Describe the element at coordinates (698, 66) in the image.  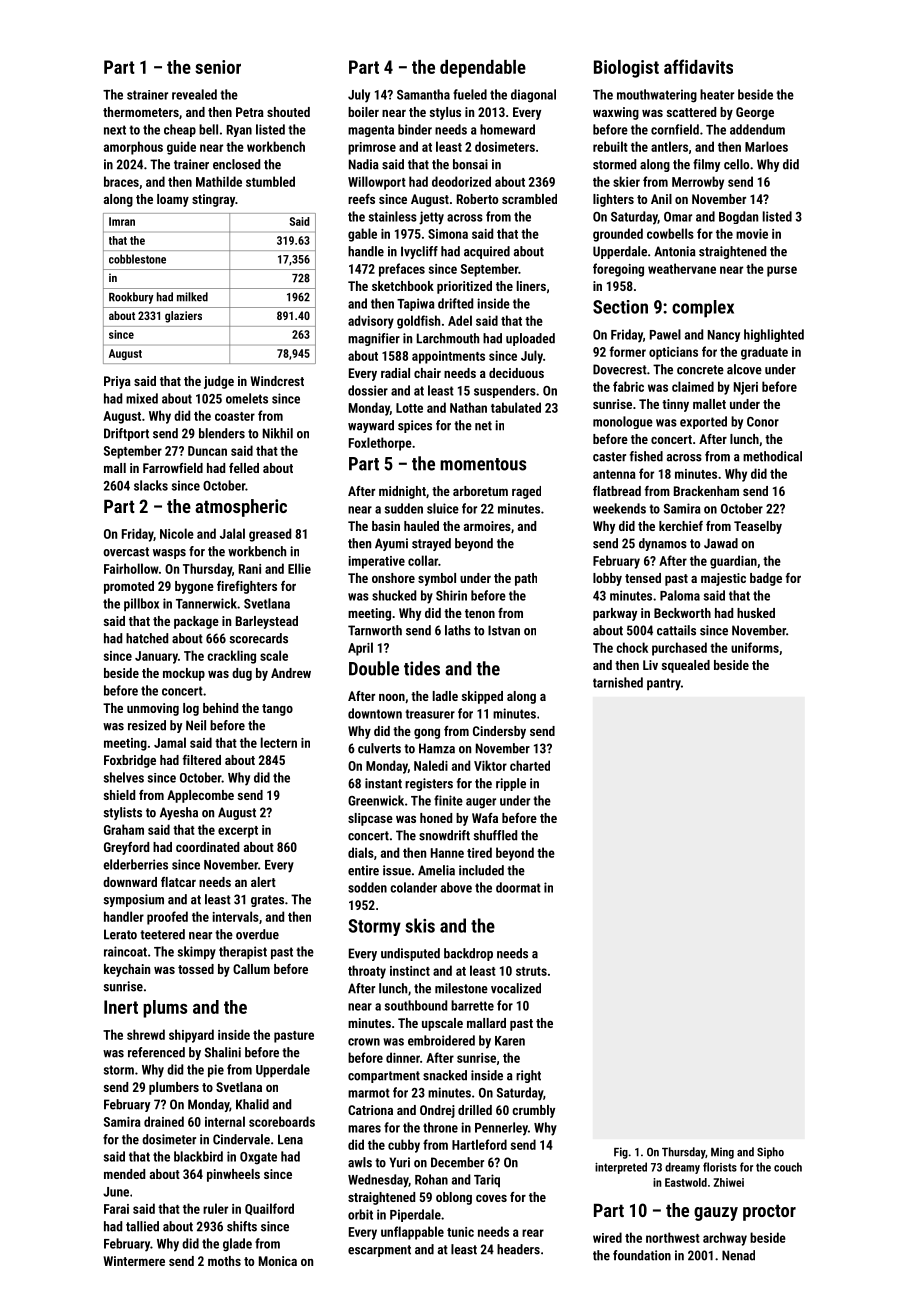
I see `affidavits` at that location.
